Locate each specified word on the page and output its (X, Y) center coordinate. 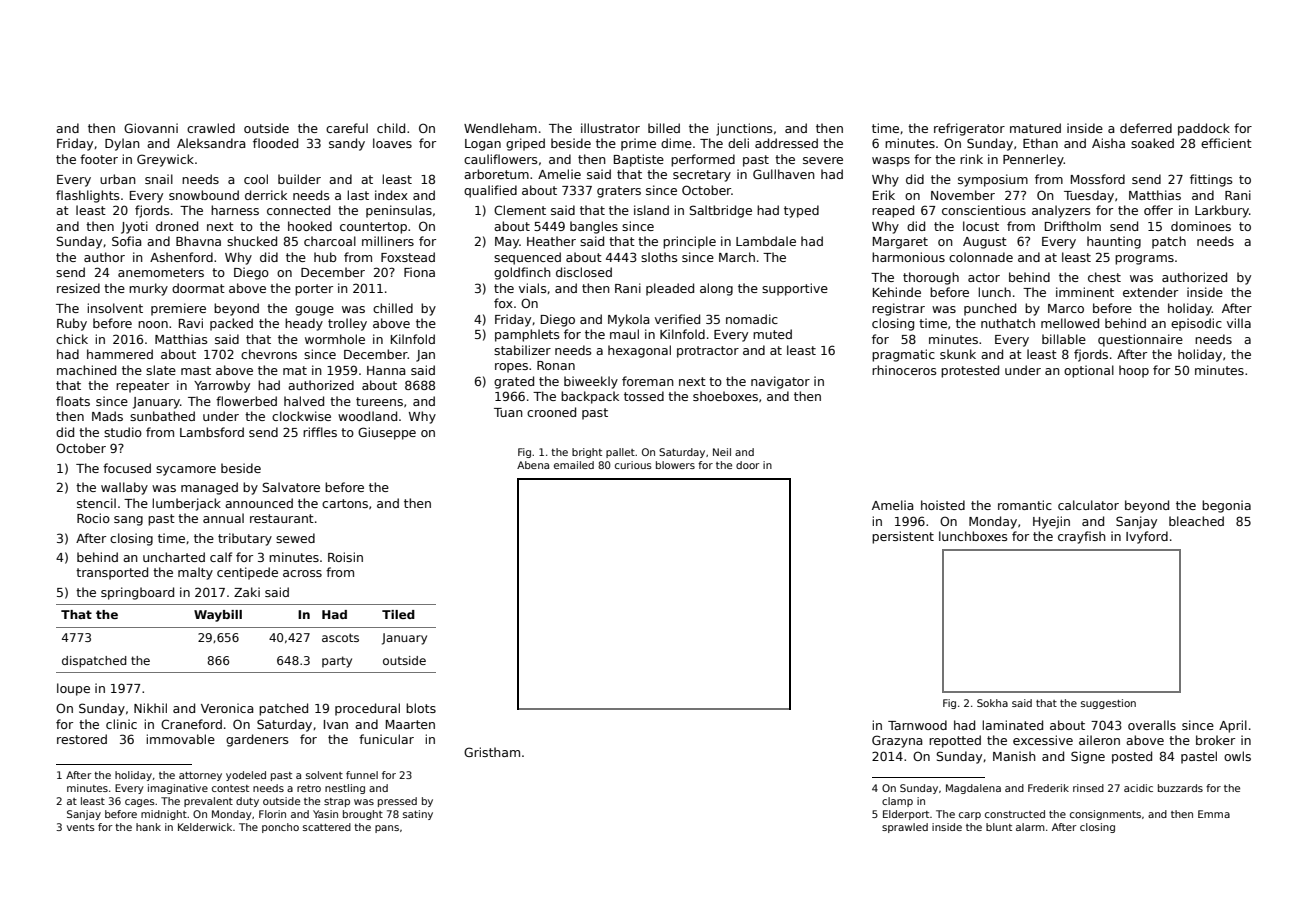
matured (1035, 128)
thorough (931, 278)
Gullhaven (784, 174)
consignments (1105, 815)
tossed (644, 396)
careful (347, 128)
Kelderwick (205, 827)
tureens (379, 401)
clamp (897, 802)
